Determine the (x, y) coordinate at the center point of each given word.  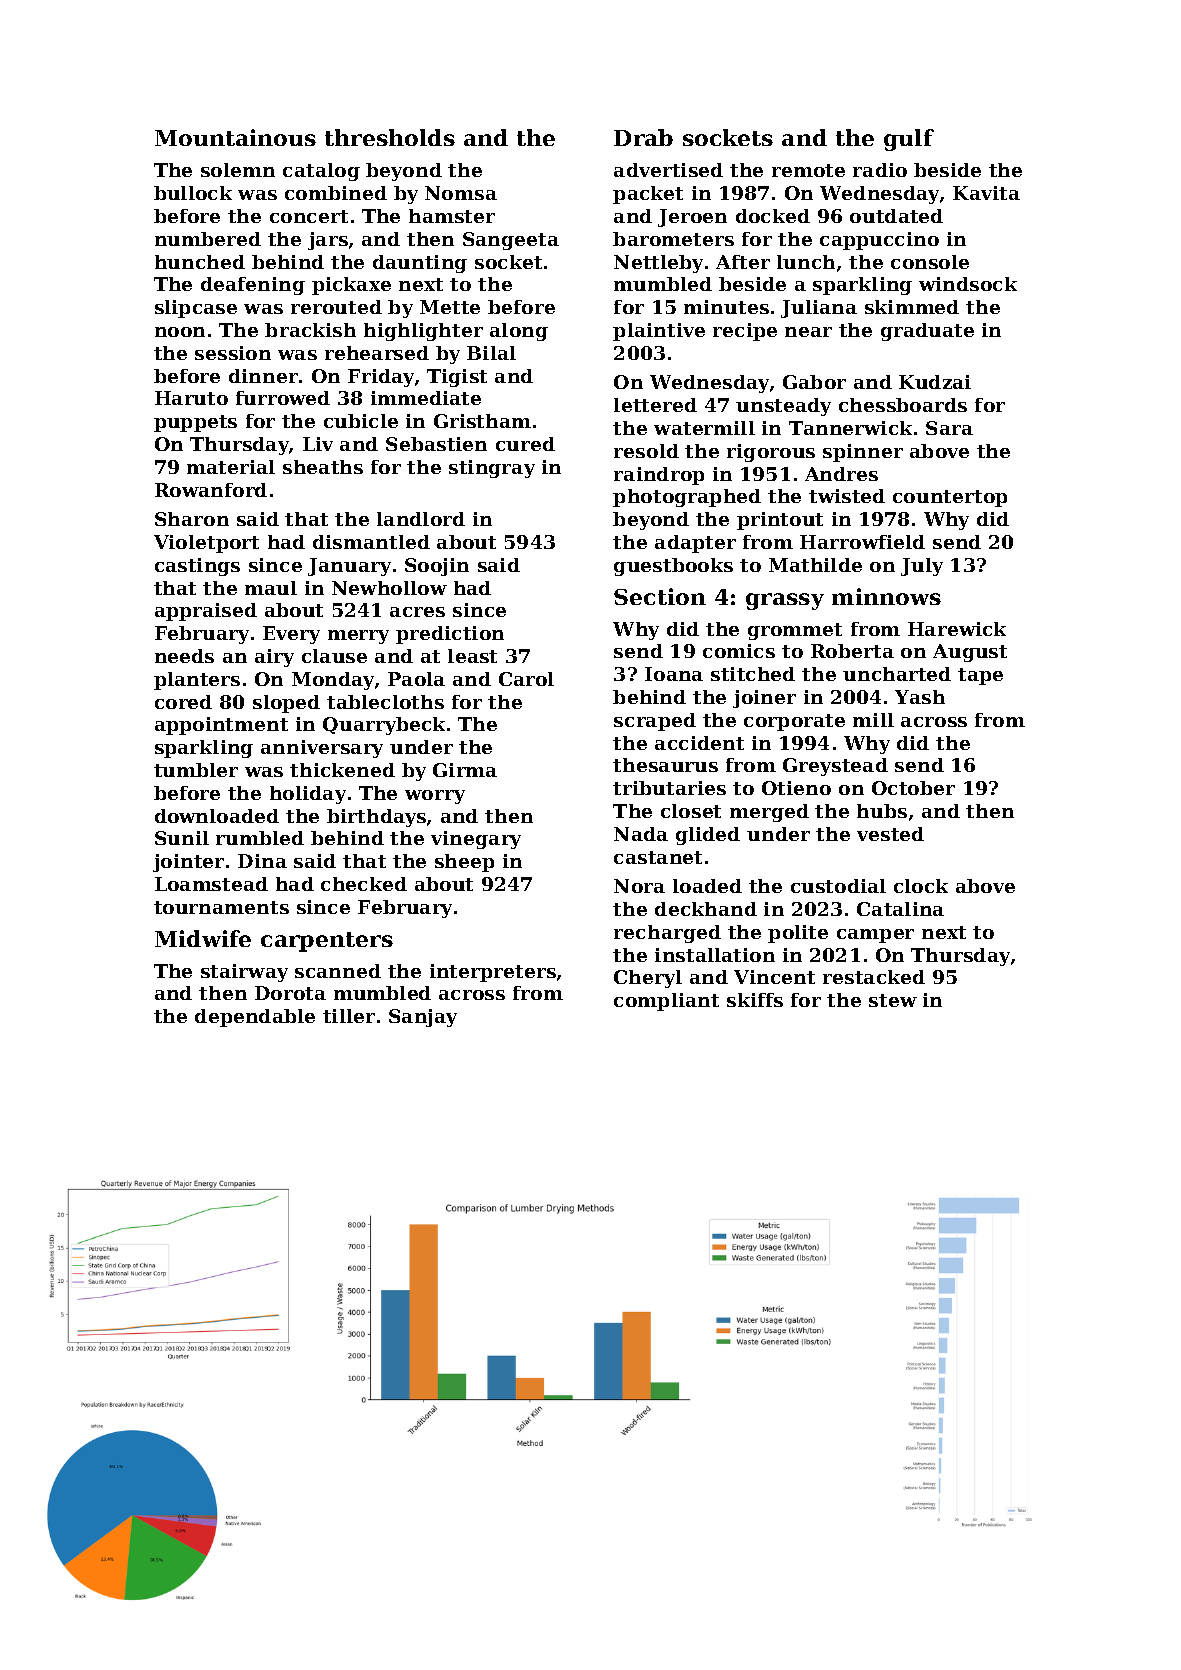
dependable (255, 1018)
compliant (666, 1002)
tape (980, 676)
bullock (193, 193)
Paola (416, 679)
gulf (909, 140)
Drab (643, 137)
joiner (764, 699)
